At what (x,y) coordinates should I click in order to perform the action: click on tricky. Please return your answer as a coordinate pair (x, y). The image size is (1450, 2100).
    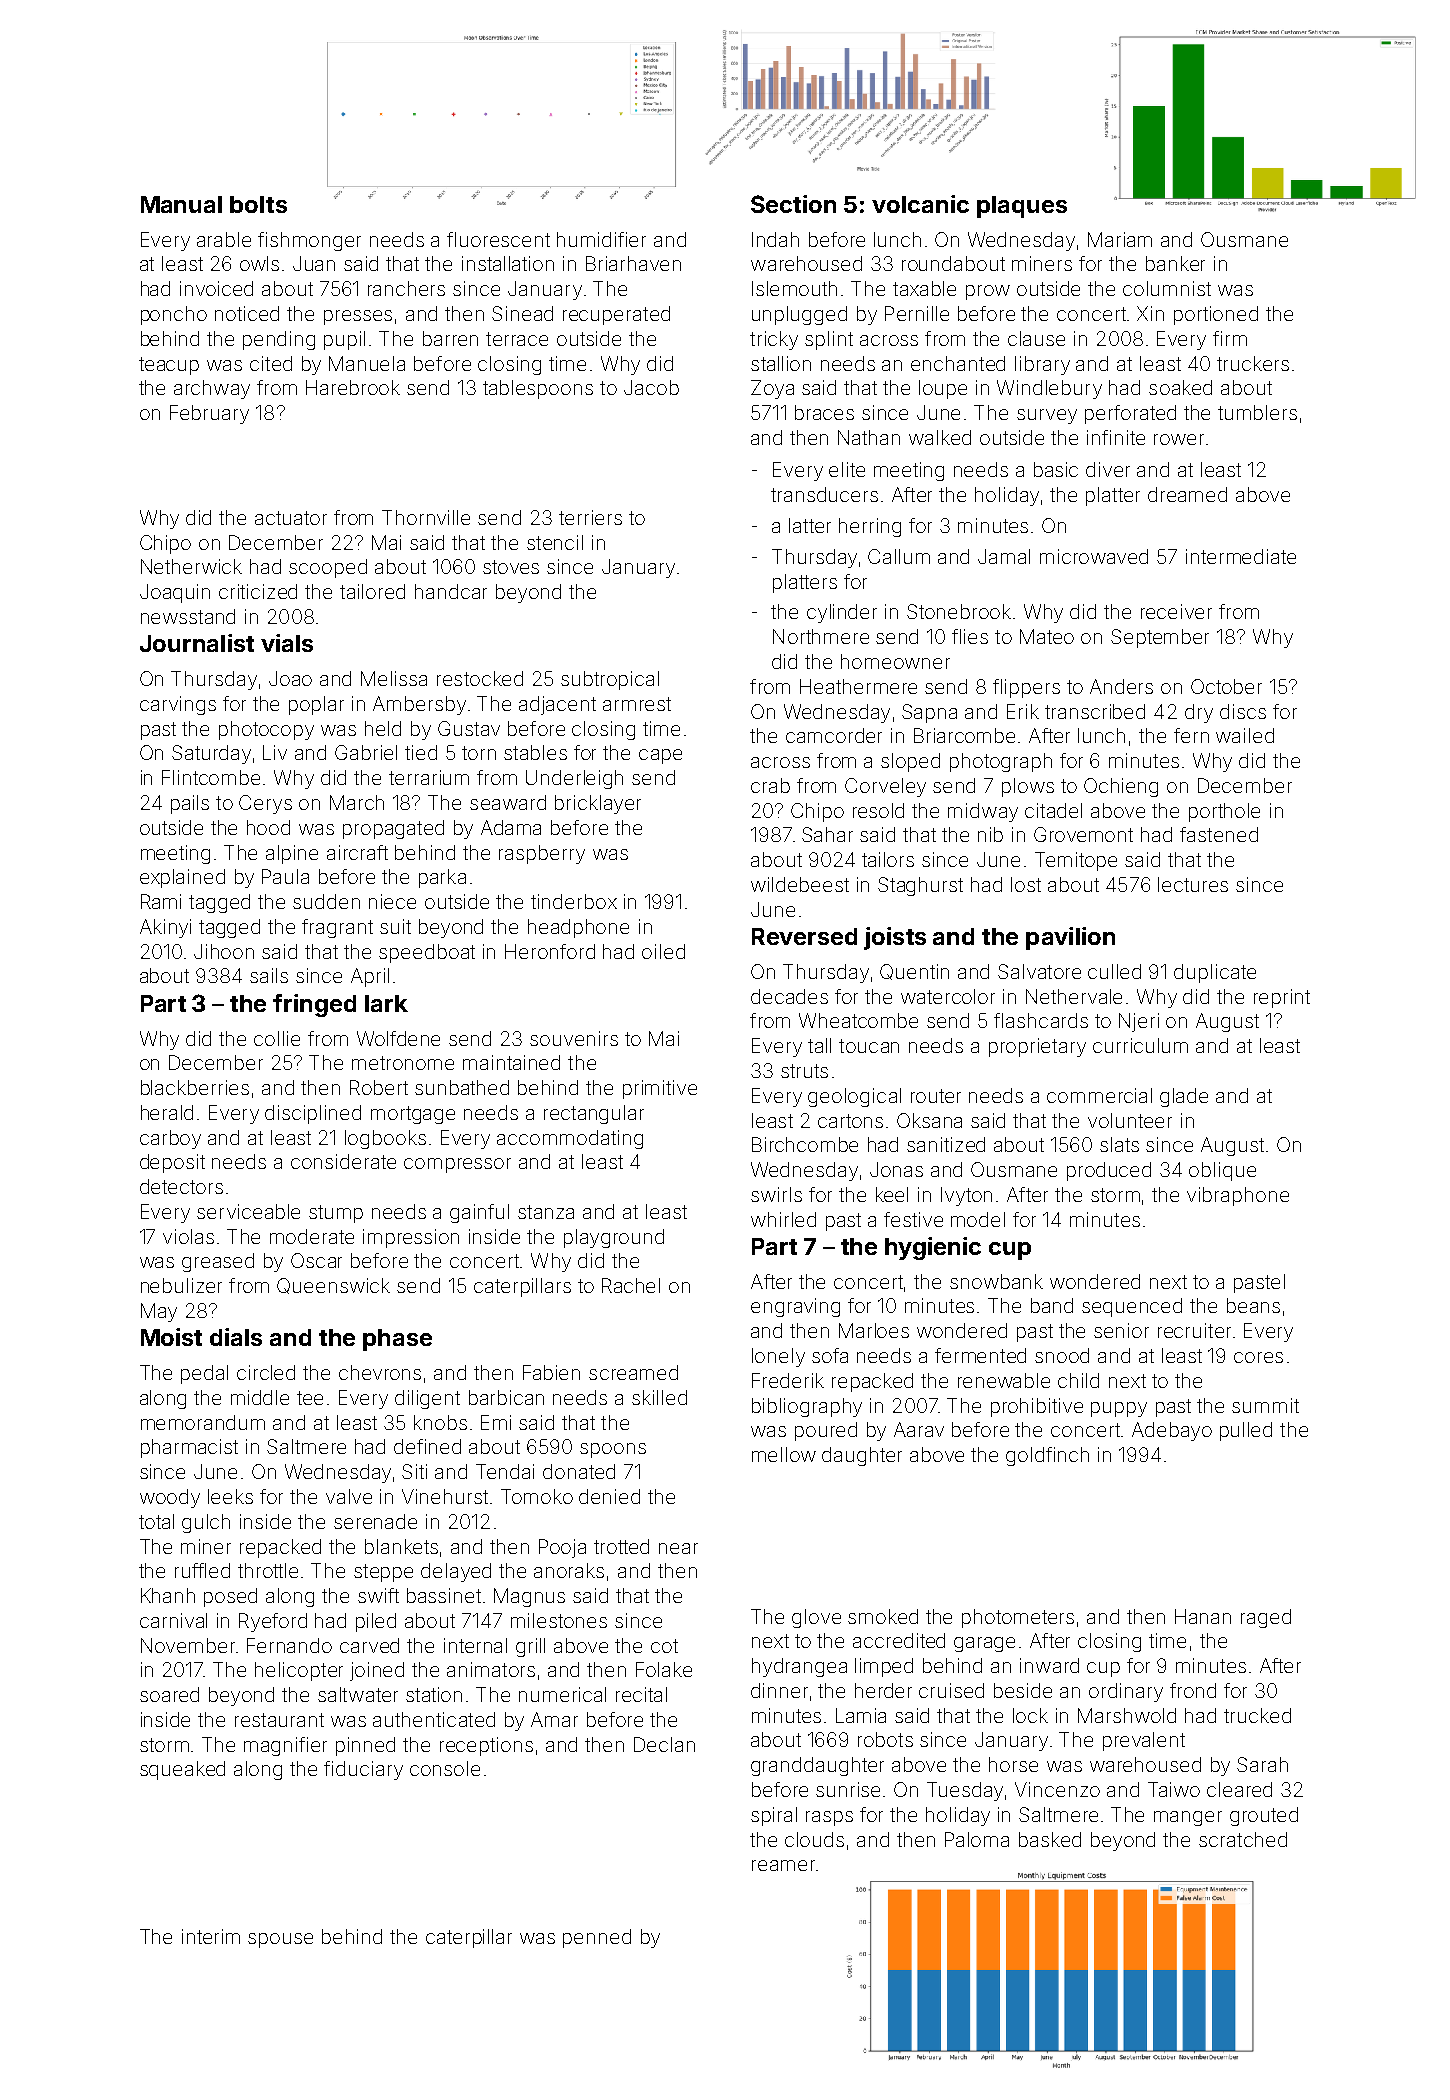
    Looking at the image, I should click on (774, 340).
